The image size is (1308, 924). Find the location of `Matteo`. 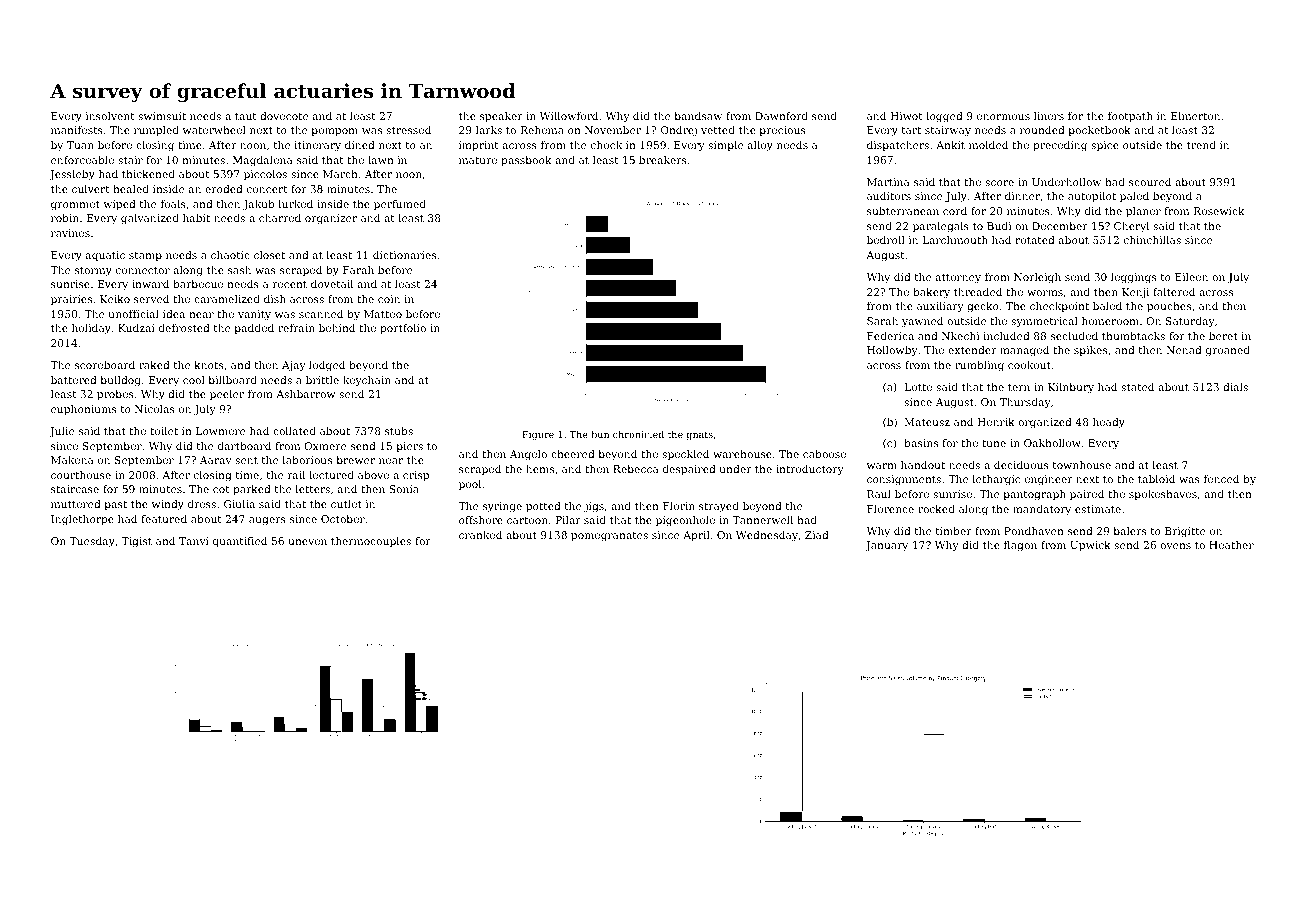

Matteo is located at coordinates (383, 314).
